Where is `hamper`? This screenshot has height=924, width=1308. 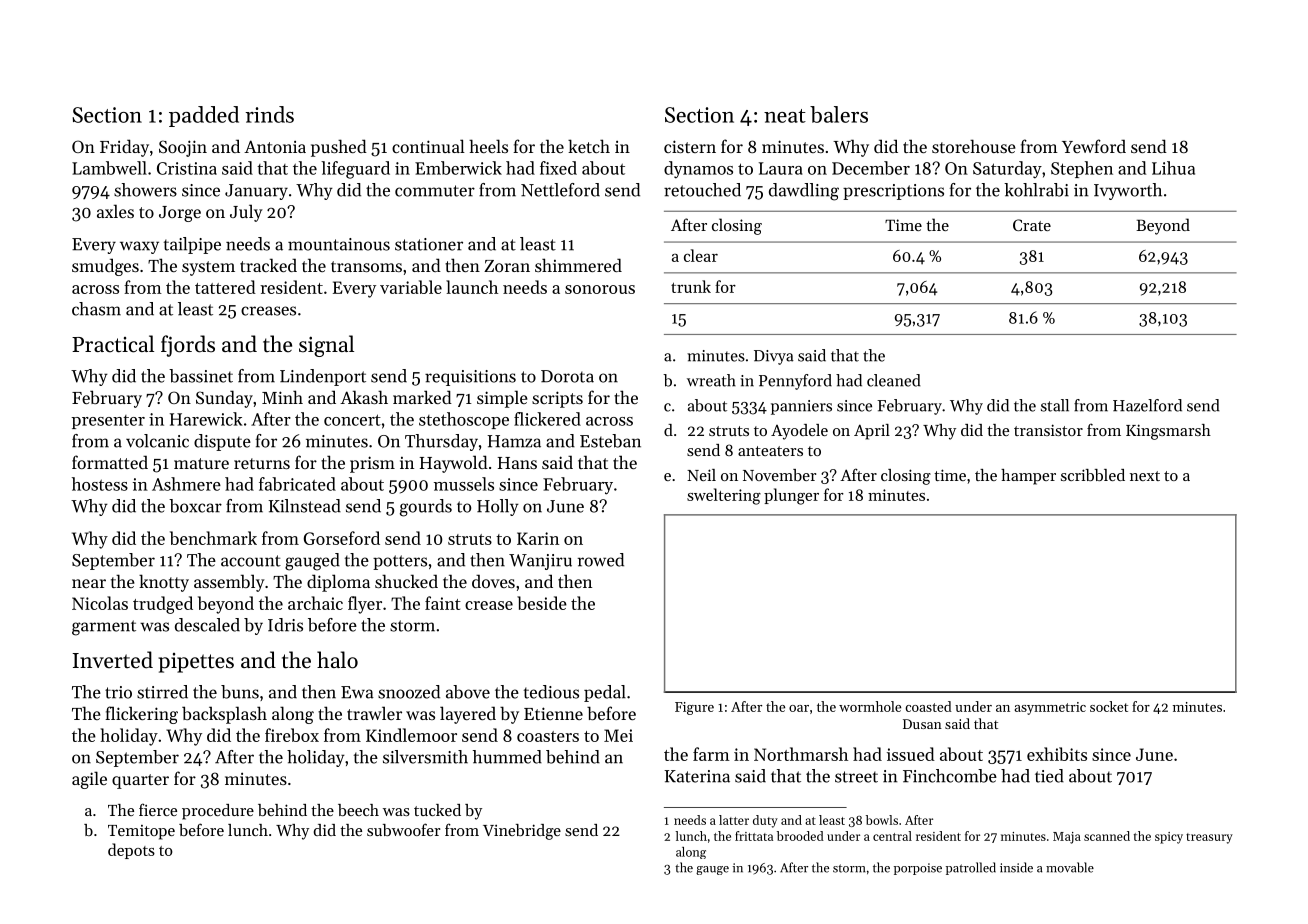 hamper is located at coordinates (1028, 477).
